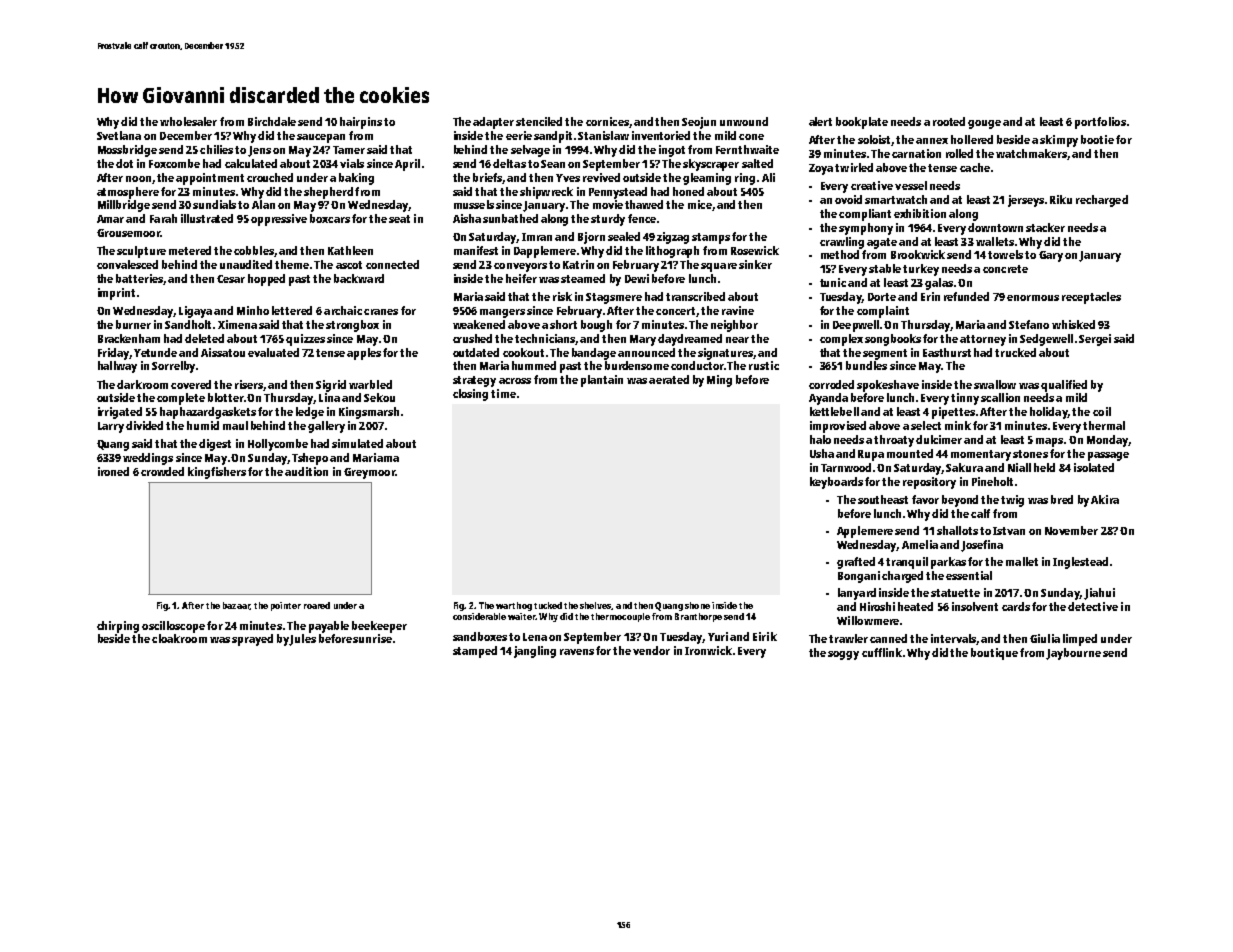  What do you see at coordinates (939, 284) in the document?
I see `galas` at bounding box center [939, 284].
